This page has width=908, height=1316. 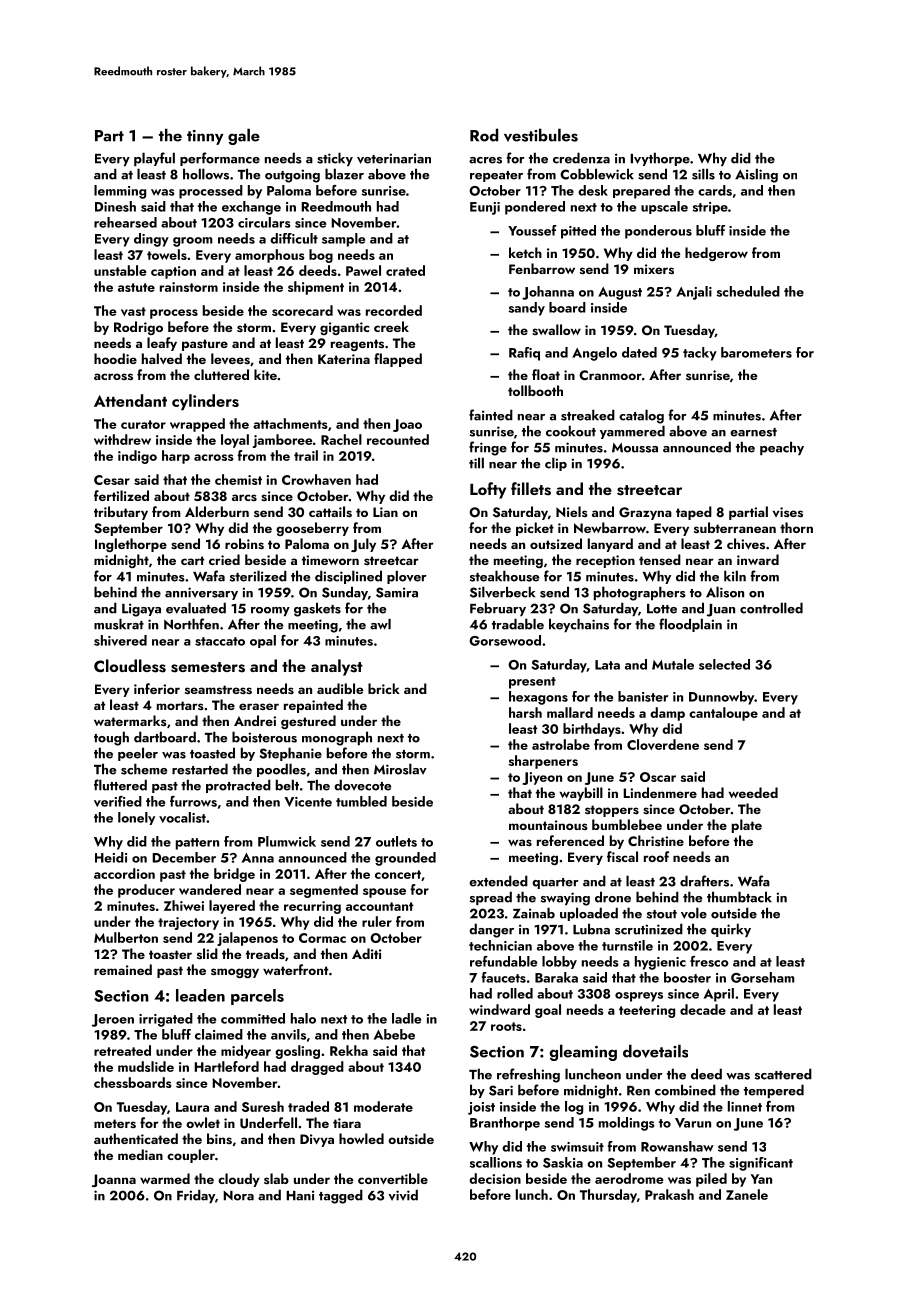 I want to click on Abebe, so click(x=394, y=1034).
